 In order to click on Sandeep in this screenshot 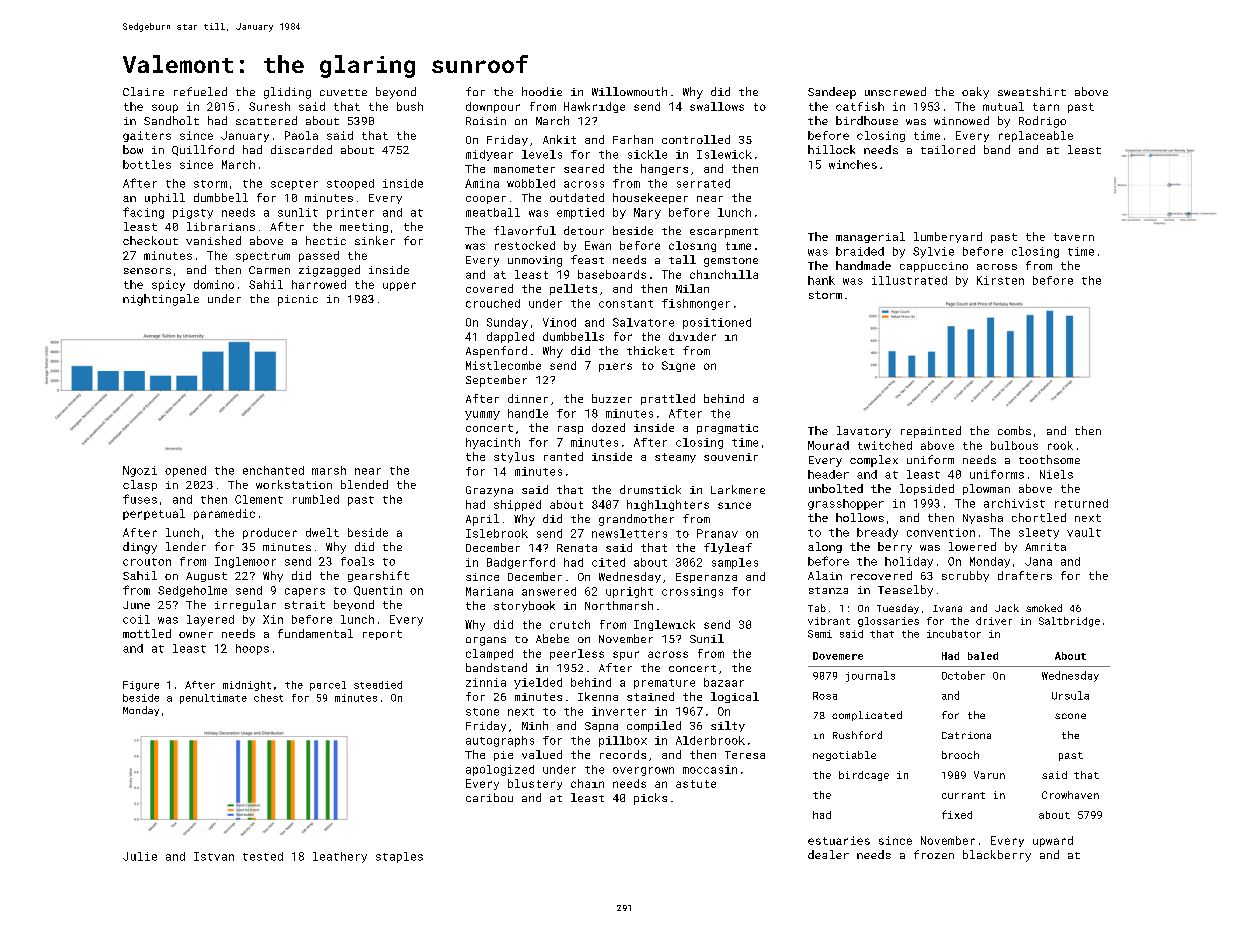, I will do `click(832, 93)`.
